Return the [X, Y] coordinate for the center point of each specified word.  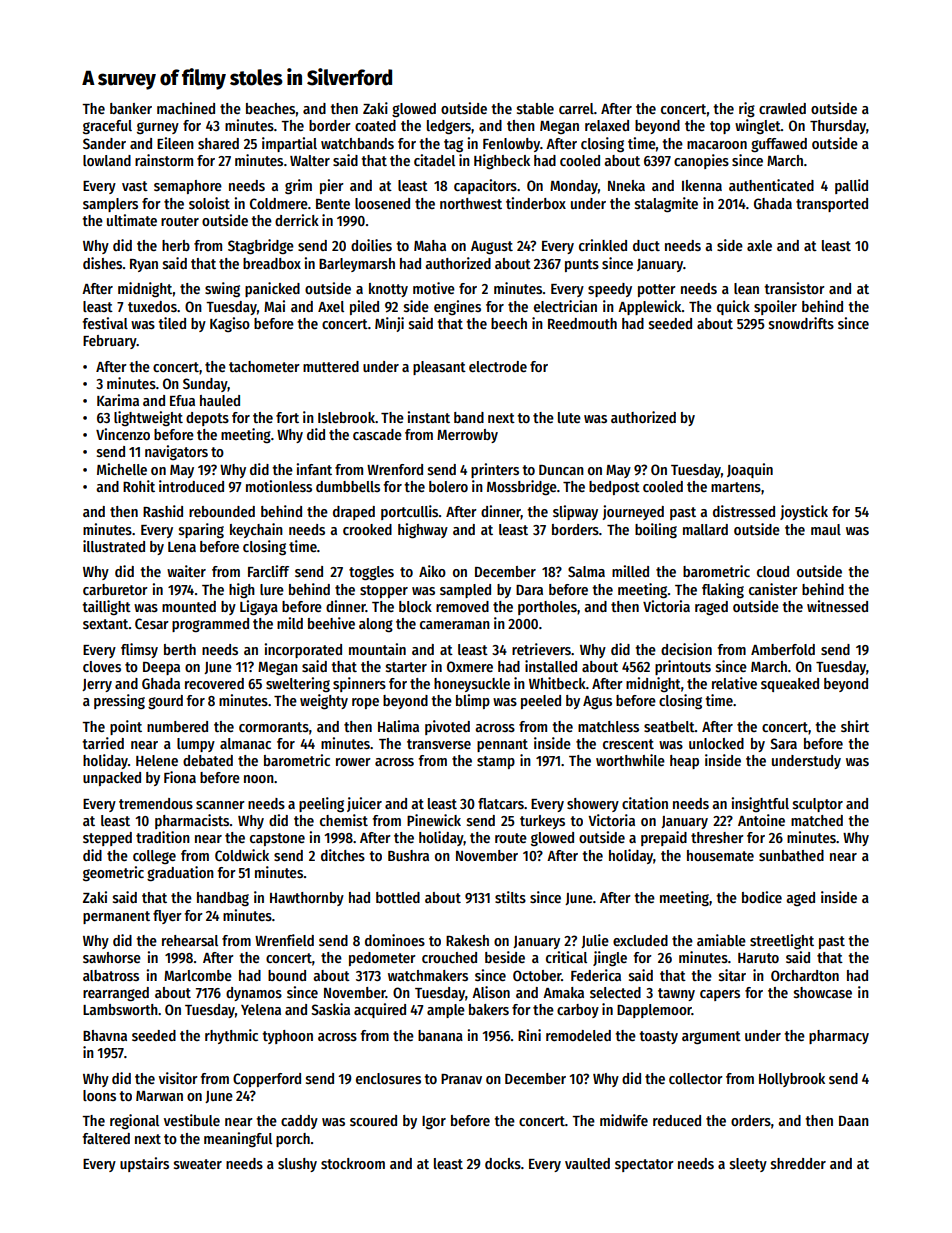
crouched [449, 957]
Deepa [161, 668]
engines [457, 307]
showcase [823, 992]
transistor [794, 288]
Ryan [144, 265]
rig [747, 109]
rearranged [116, 994]
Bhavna [105, 1035]
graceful [107, 127]
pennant [502, 745]
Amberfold [783, 649]
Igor [434, 1122]
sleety [748, 1165]
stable [535, 108]
